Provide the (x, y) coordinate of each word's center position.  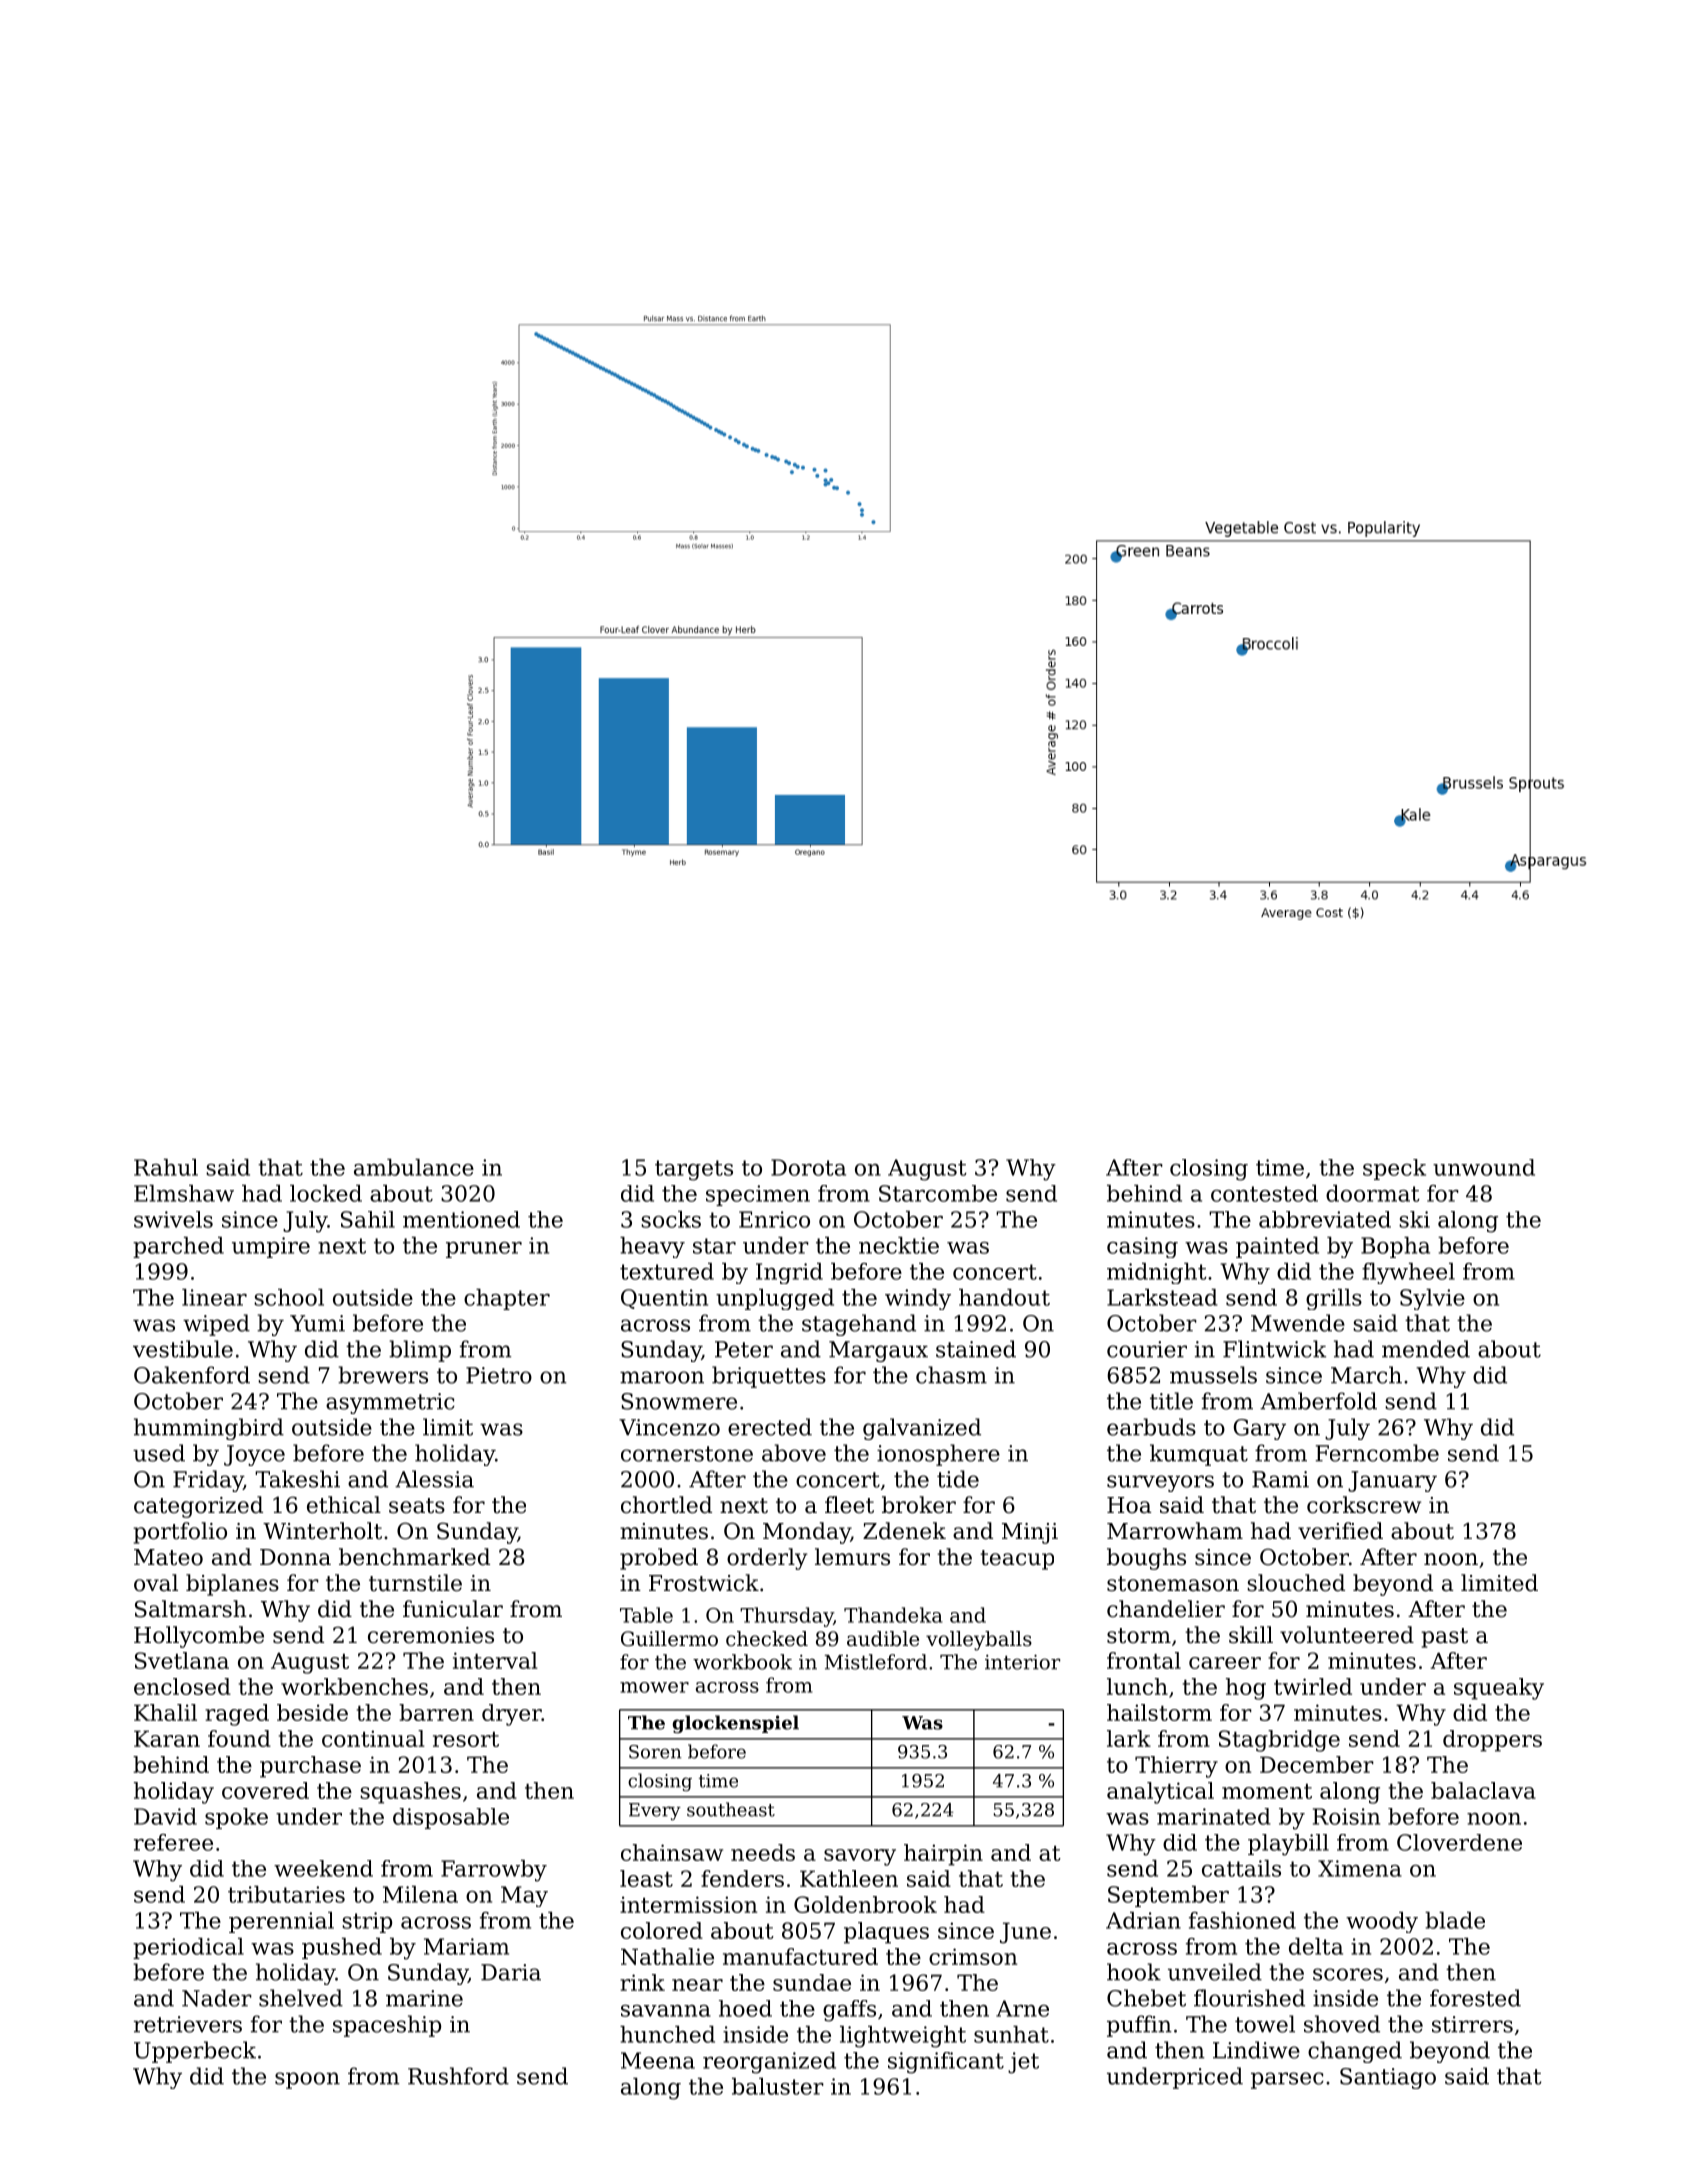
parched (178, 1247)
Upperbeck (195, 2052)
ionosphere (938, 1455)
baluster (778, 2086)
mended (1426, 1349)
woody (1382, 1922)
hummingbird (209, 1429)
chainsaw (672, 1852)
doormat (1373, 1193)
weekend (323, 1868)
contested (1264, 1193)
